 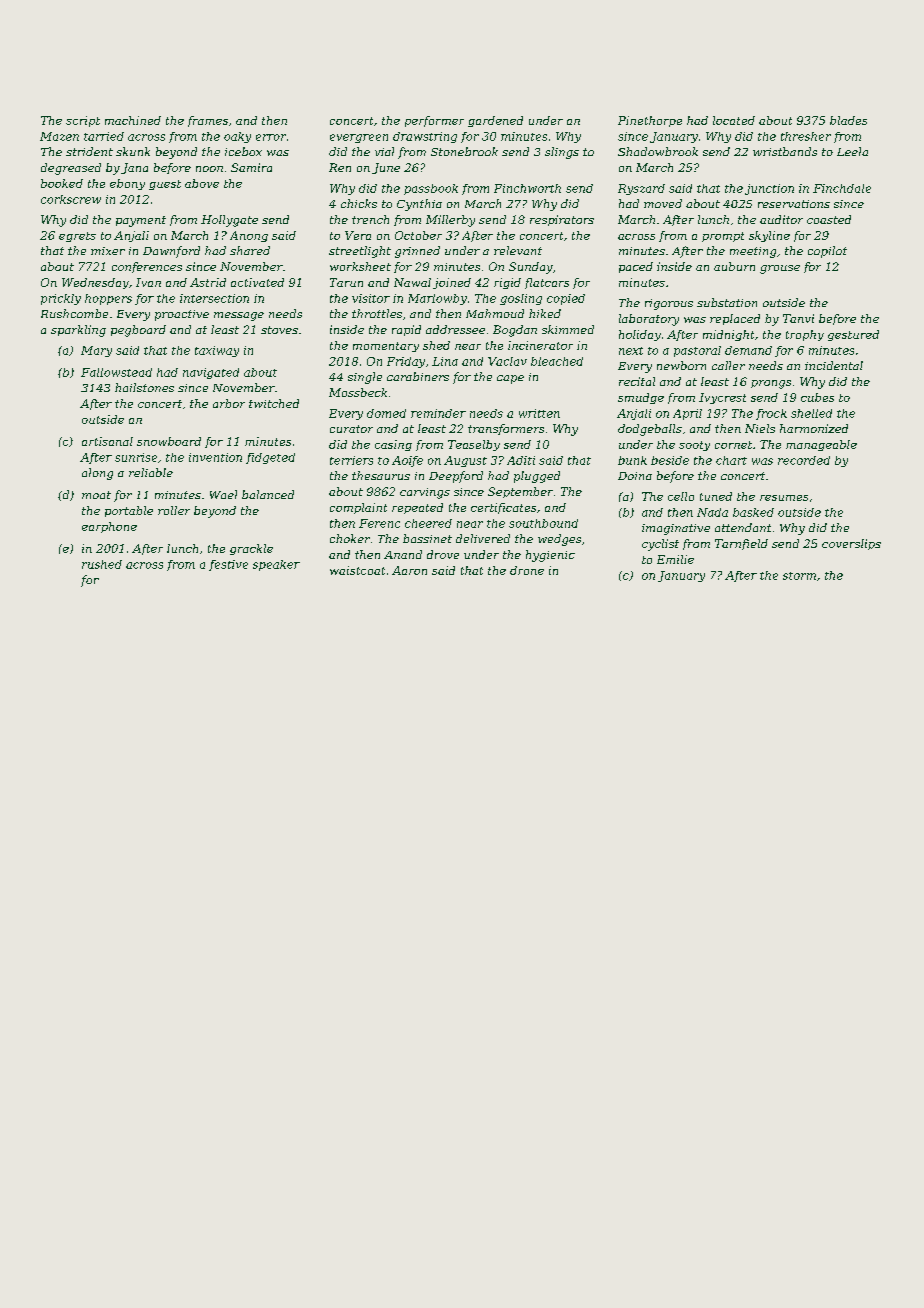 I want to click on newborn, so click(x=681, y=365).
